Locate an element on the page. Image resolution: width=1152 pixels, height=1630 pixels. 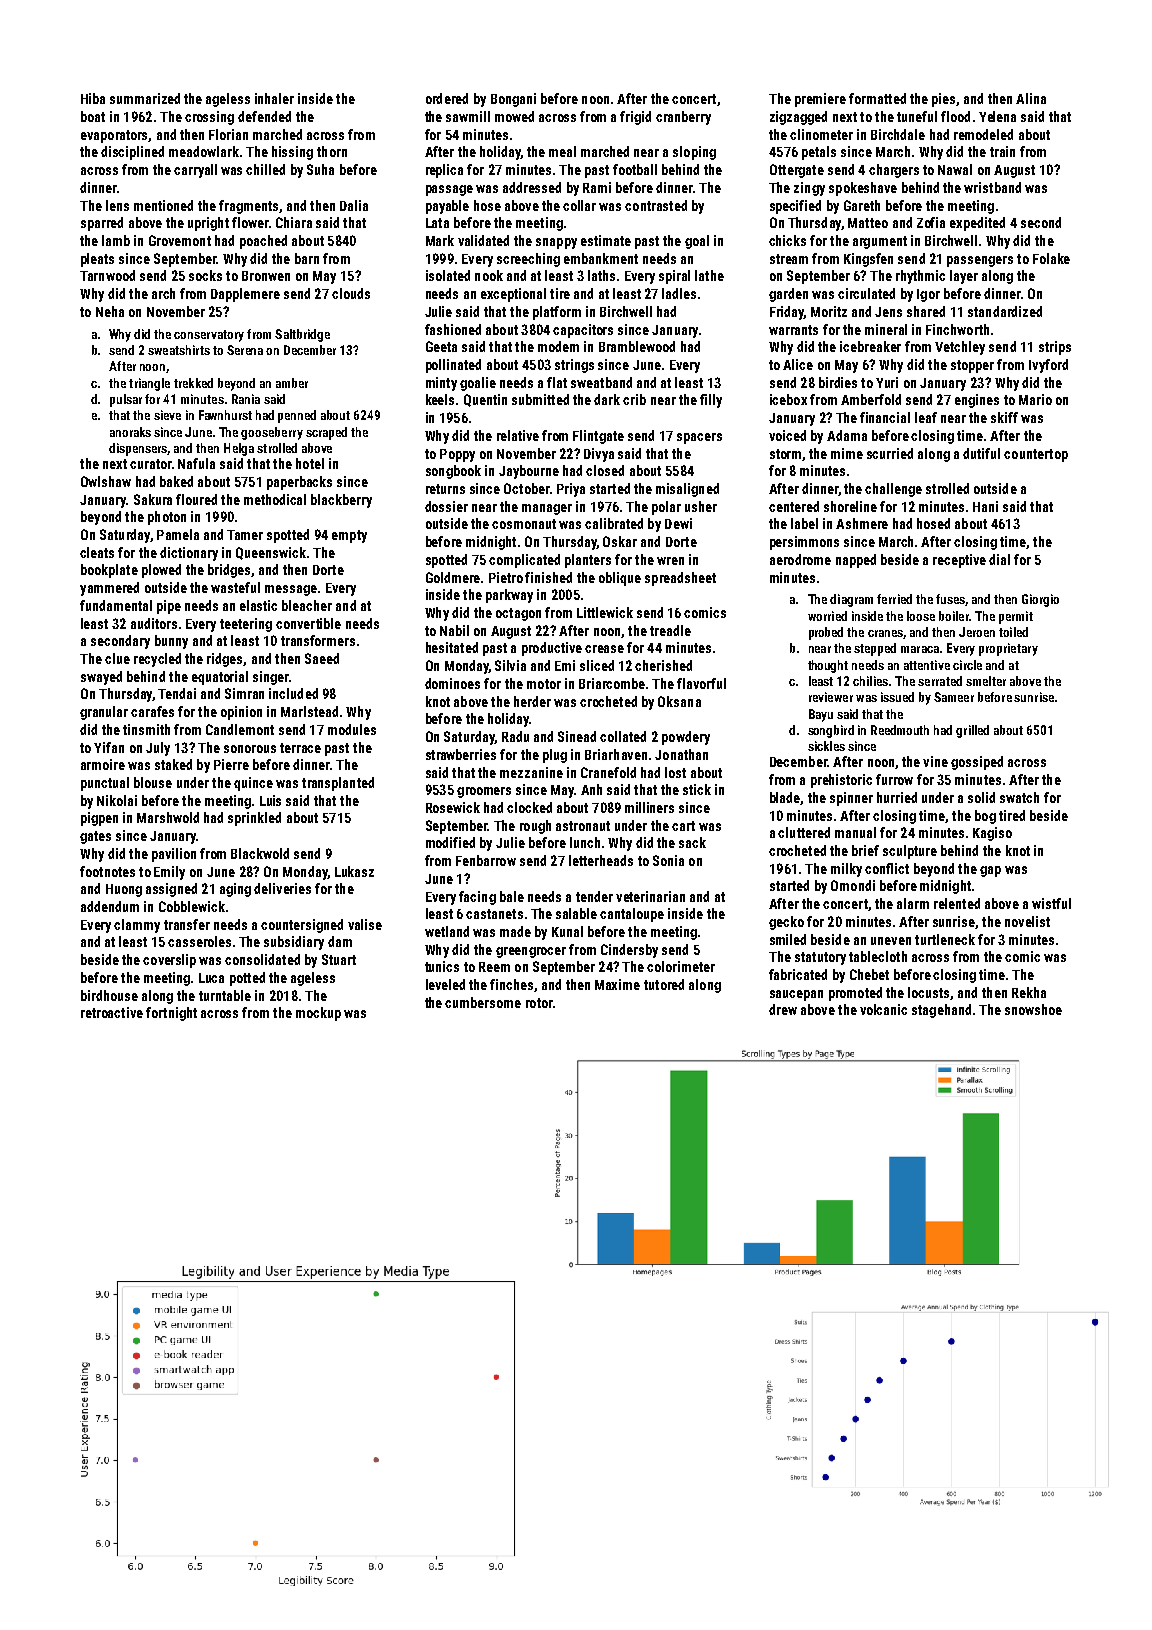
Divya is located at coordinates (599, 455).
